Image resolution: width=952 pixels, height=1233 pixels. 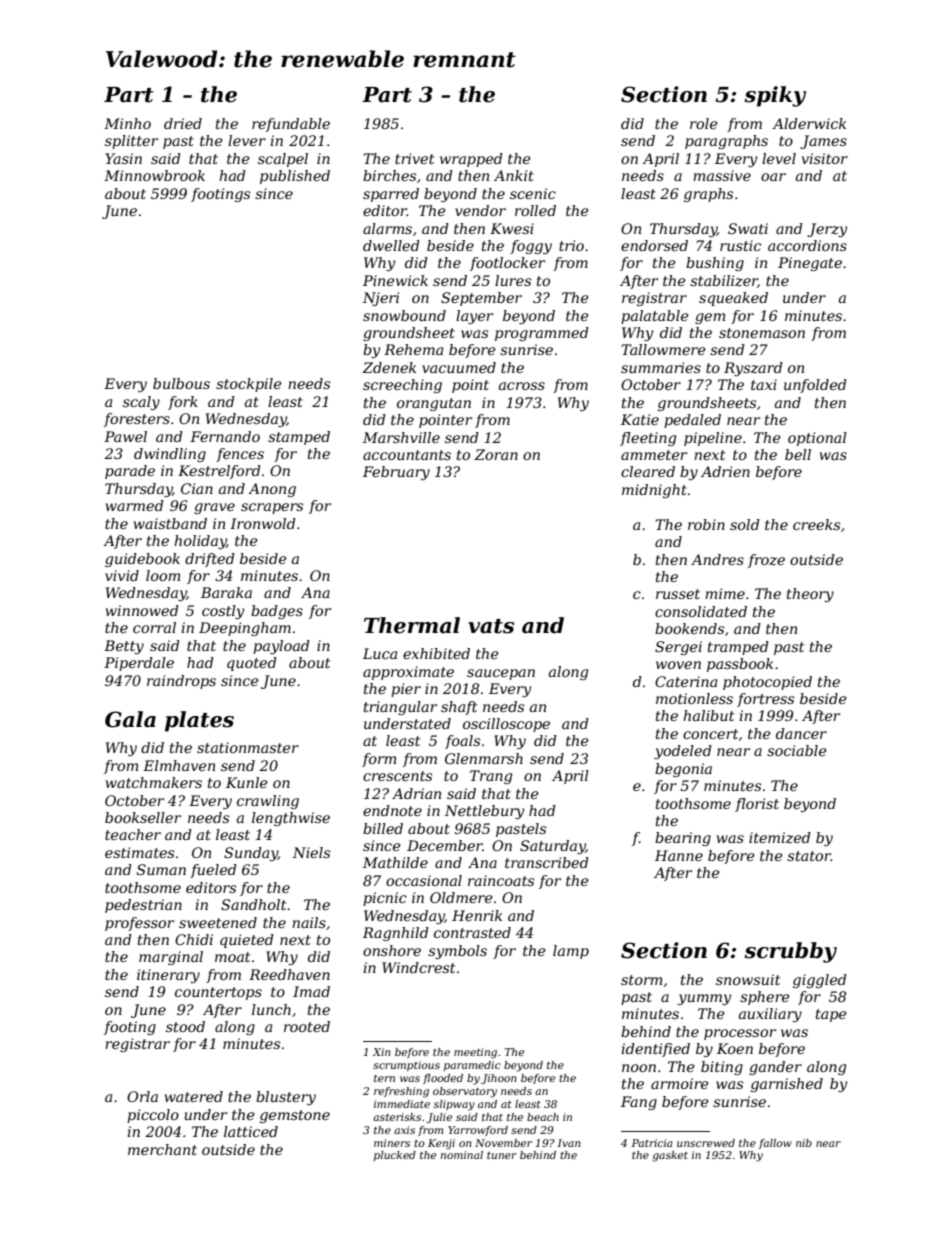 What do you see at coordinates (704, 123) in the document?
I see `role` at bounding box center [704, 123].
